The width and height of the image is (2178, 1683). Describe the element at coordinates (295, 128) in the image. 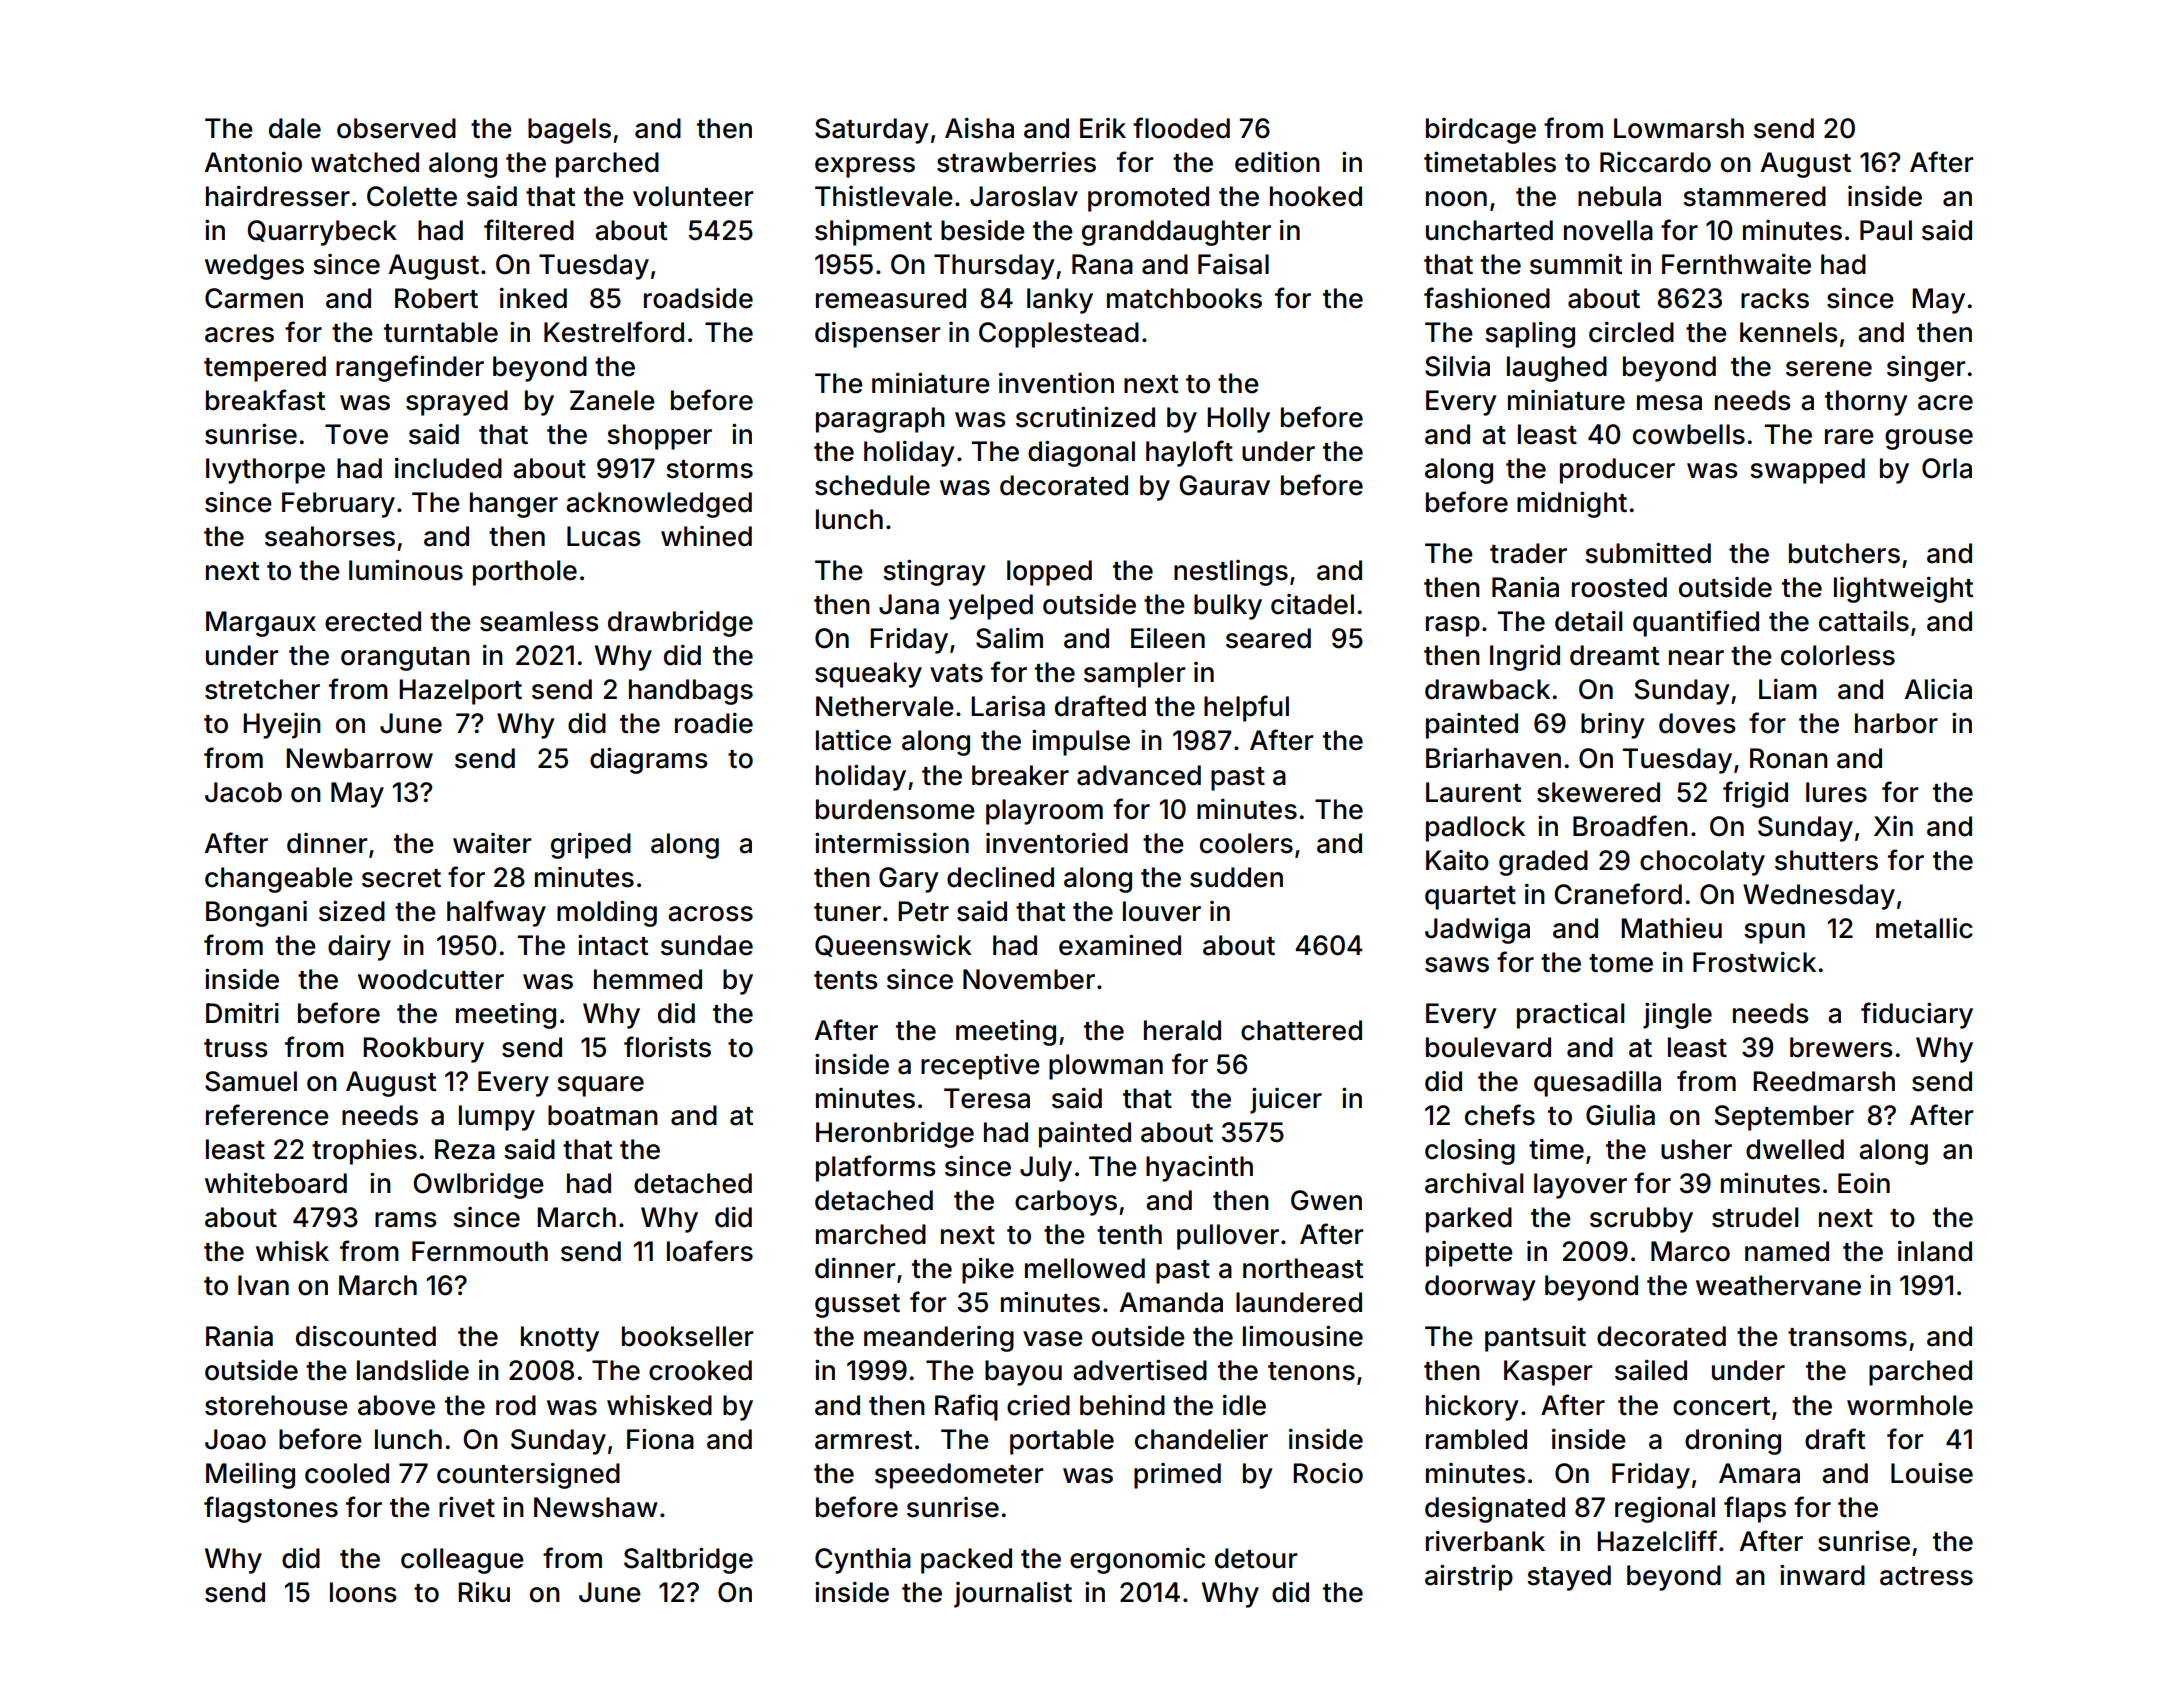

I see `dale` at that location.
